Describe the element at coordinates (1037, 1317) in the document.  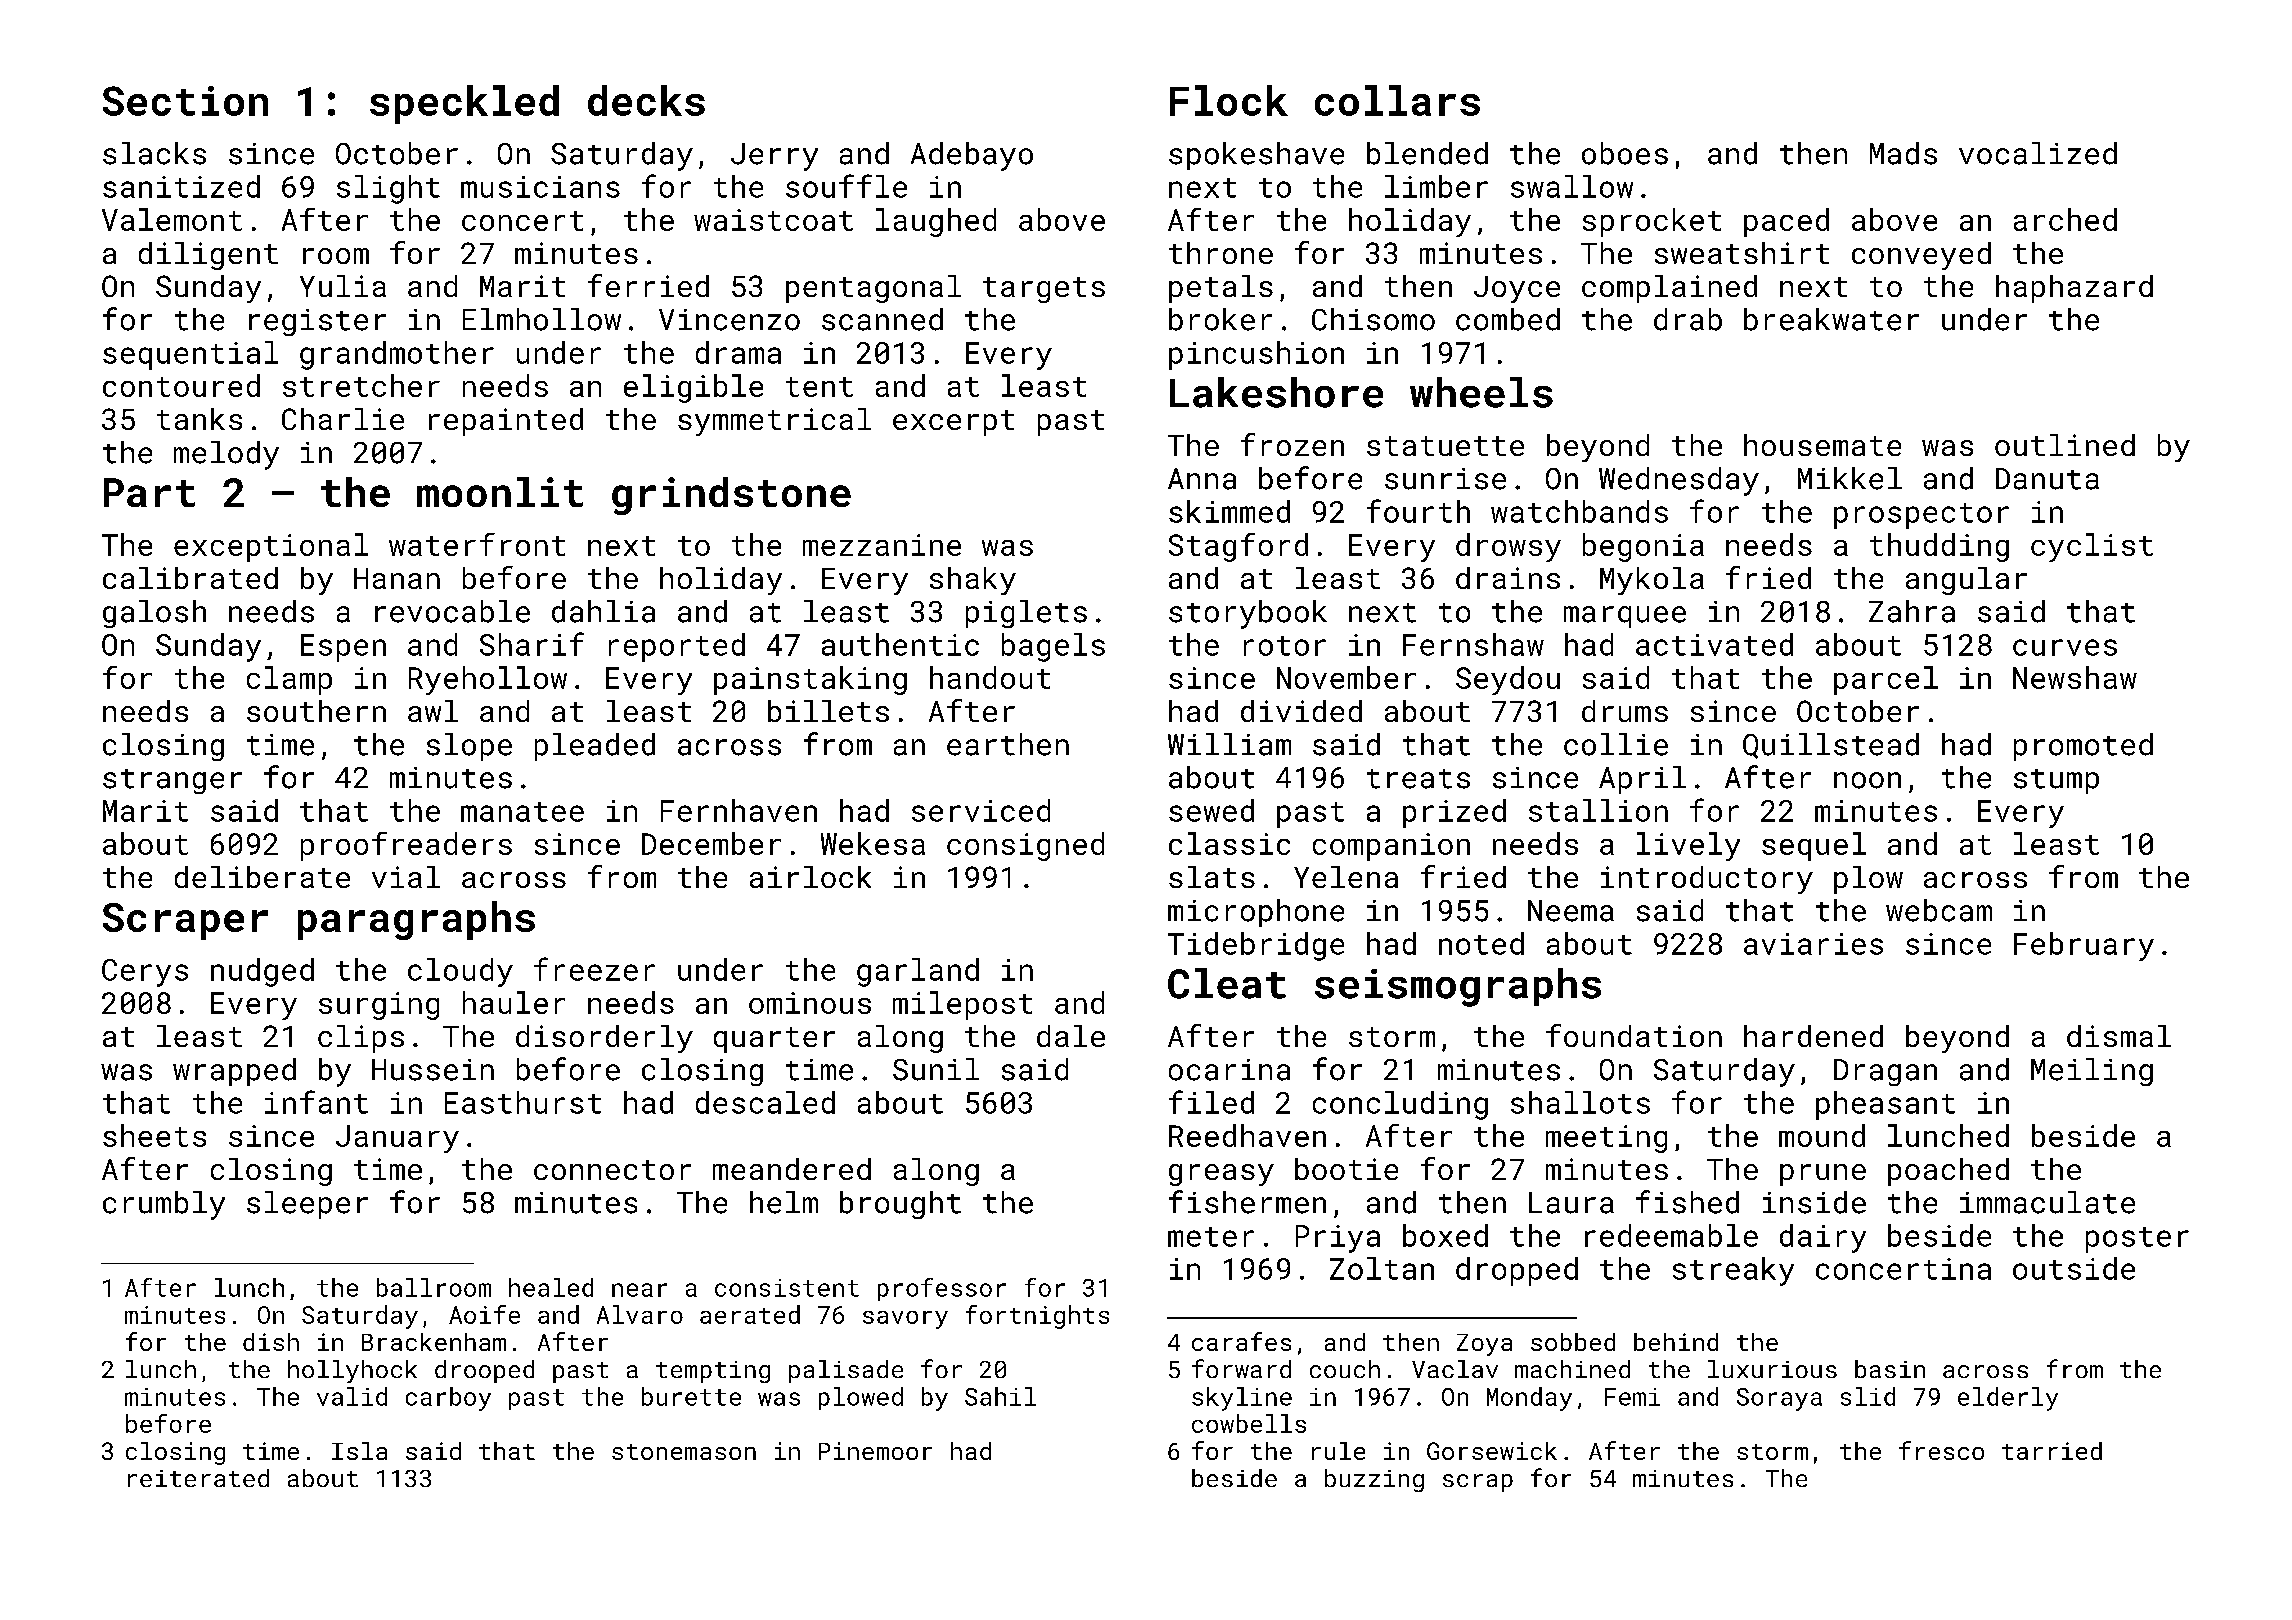
I see `fortnights` at that location.
